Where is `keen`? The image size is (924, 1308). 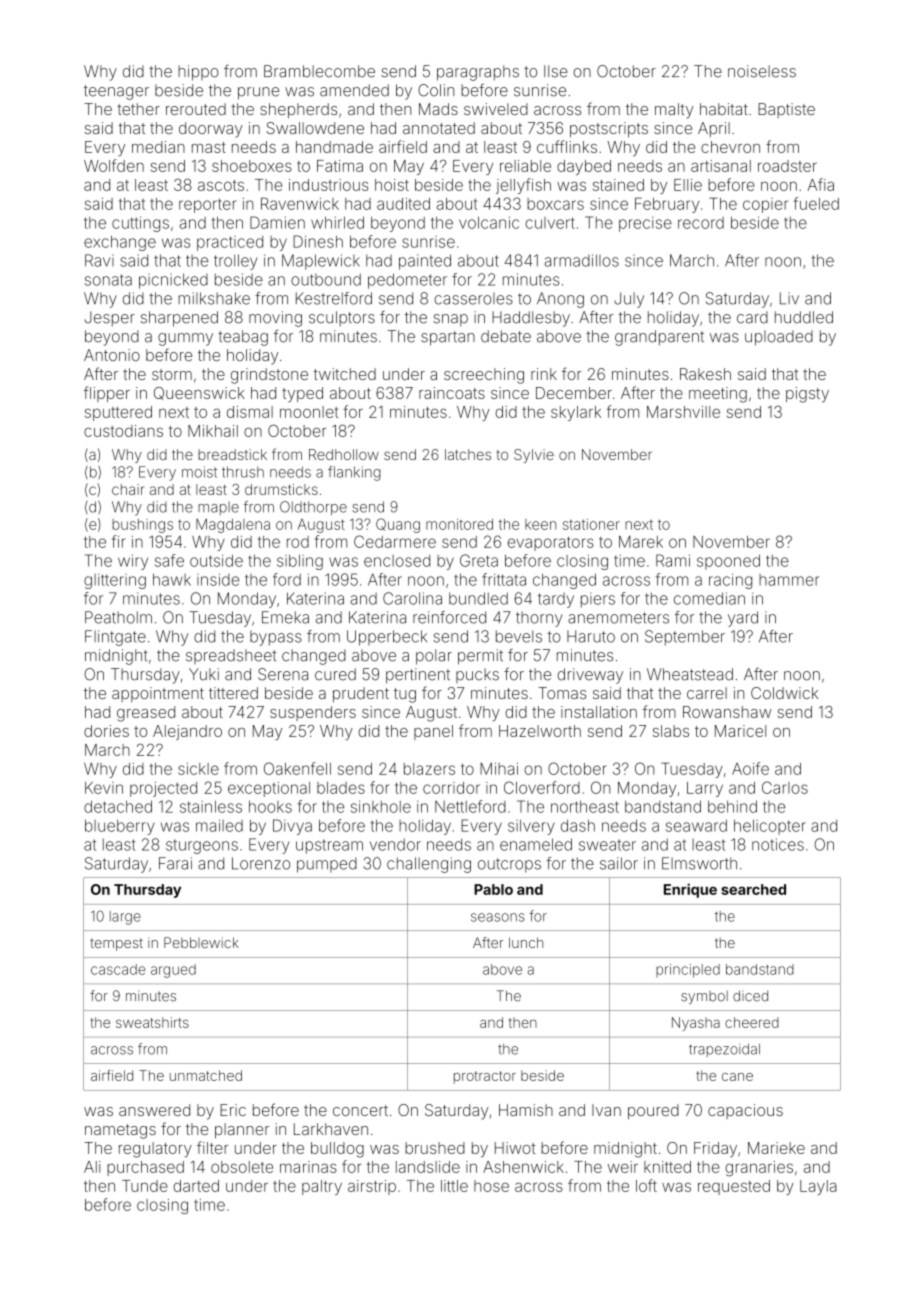
keen is located at coordinates (540, 524).
